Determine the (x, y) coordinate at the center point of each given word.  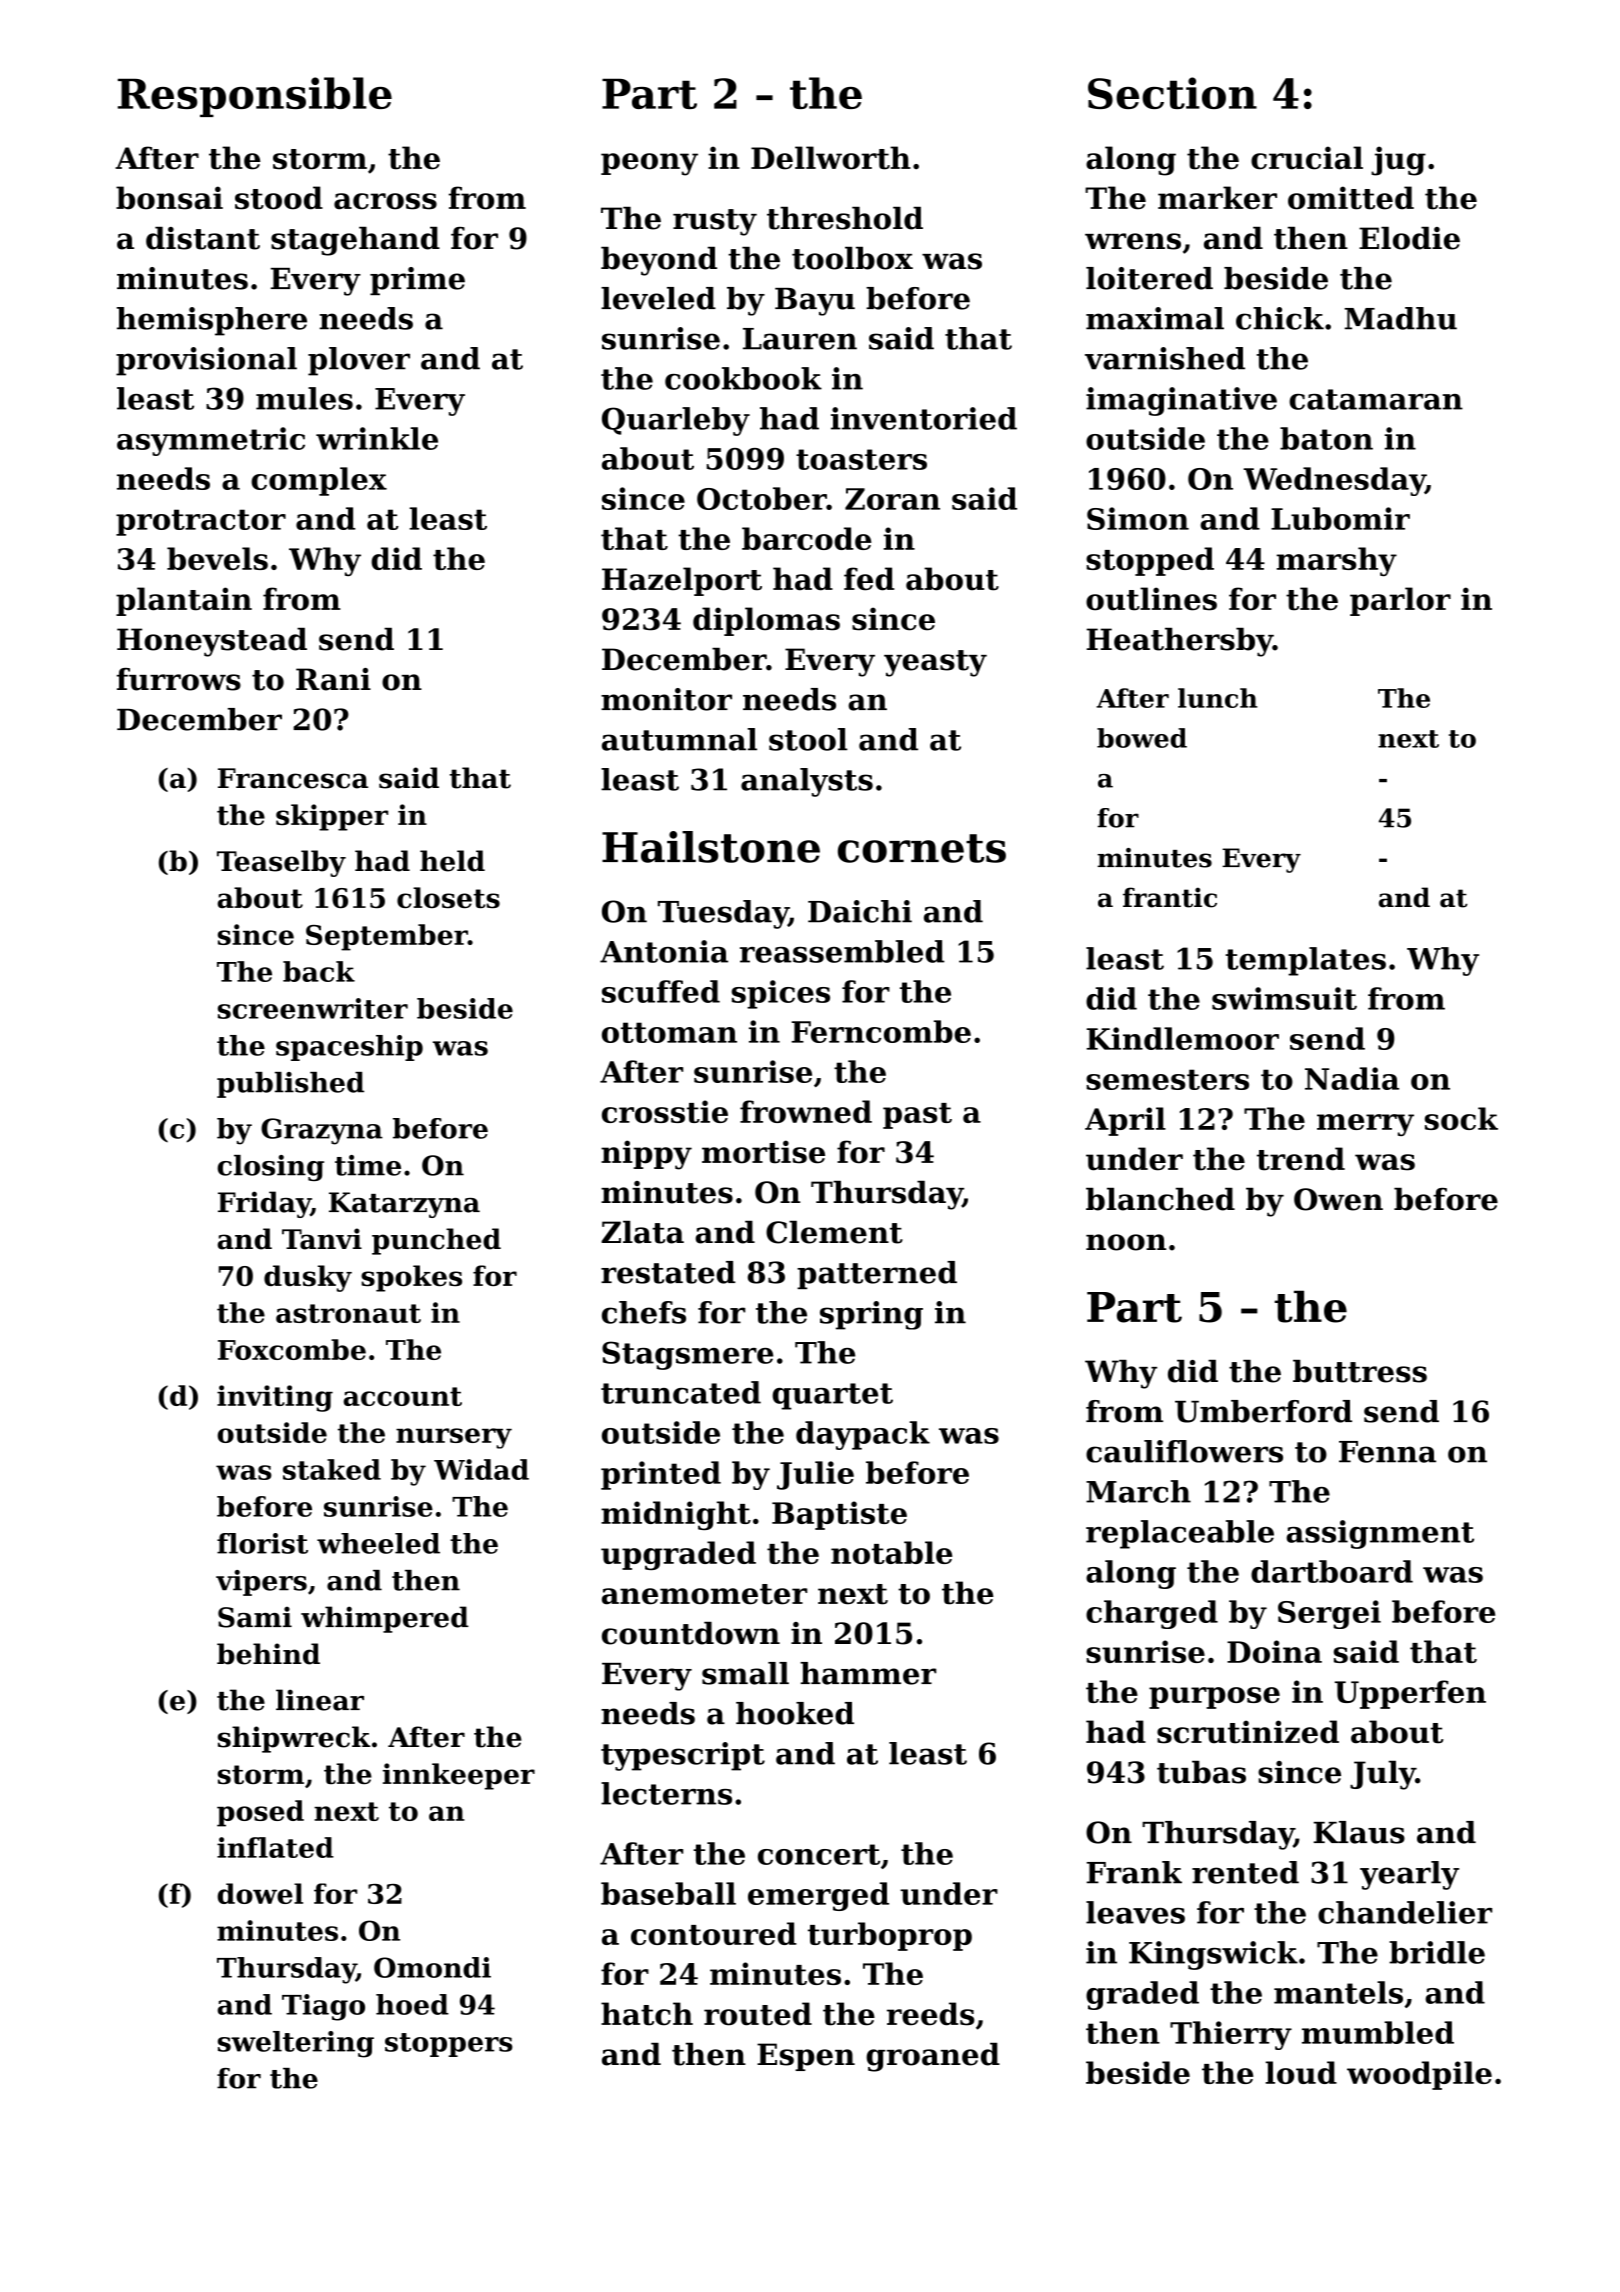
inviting (275, 1398)
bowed (1142, 738)
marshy (1336, 561)
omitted (1351, 198)
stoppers (449, 2045)
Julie (815, 1475)
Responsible (255, 97)
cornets (922, 848)
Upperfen (1410, 1694)
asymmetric (211, 441)
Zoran (892, 499)
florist (262, 1543)
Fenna (1387, 1452)
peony (649, 164)
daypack (863, 1435)
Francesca (293, 778)
